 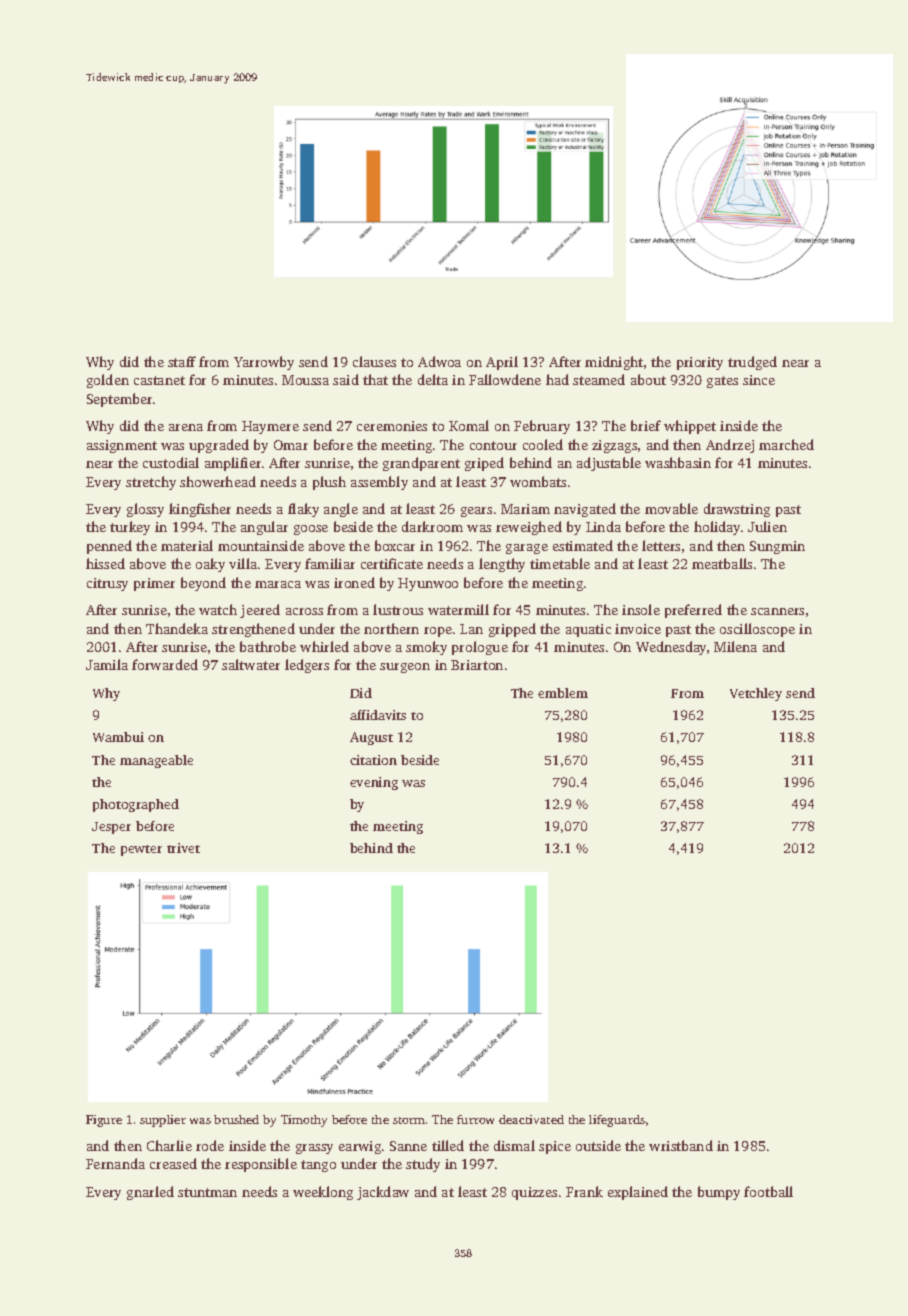 What do you see at coordinates (409, 1120) in the screenshot?
I see `storm` at bounding box center [409, 1120].
